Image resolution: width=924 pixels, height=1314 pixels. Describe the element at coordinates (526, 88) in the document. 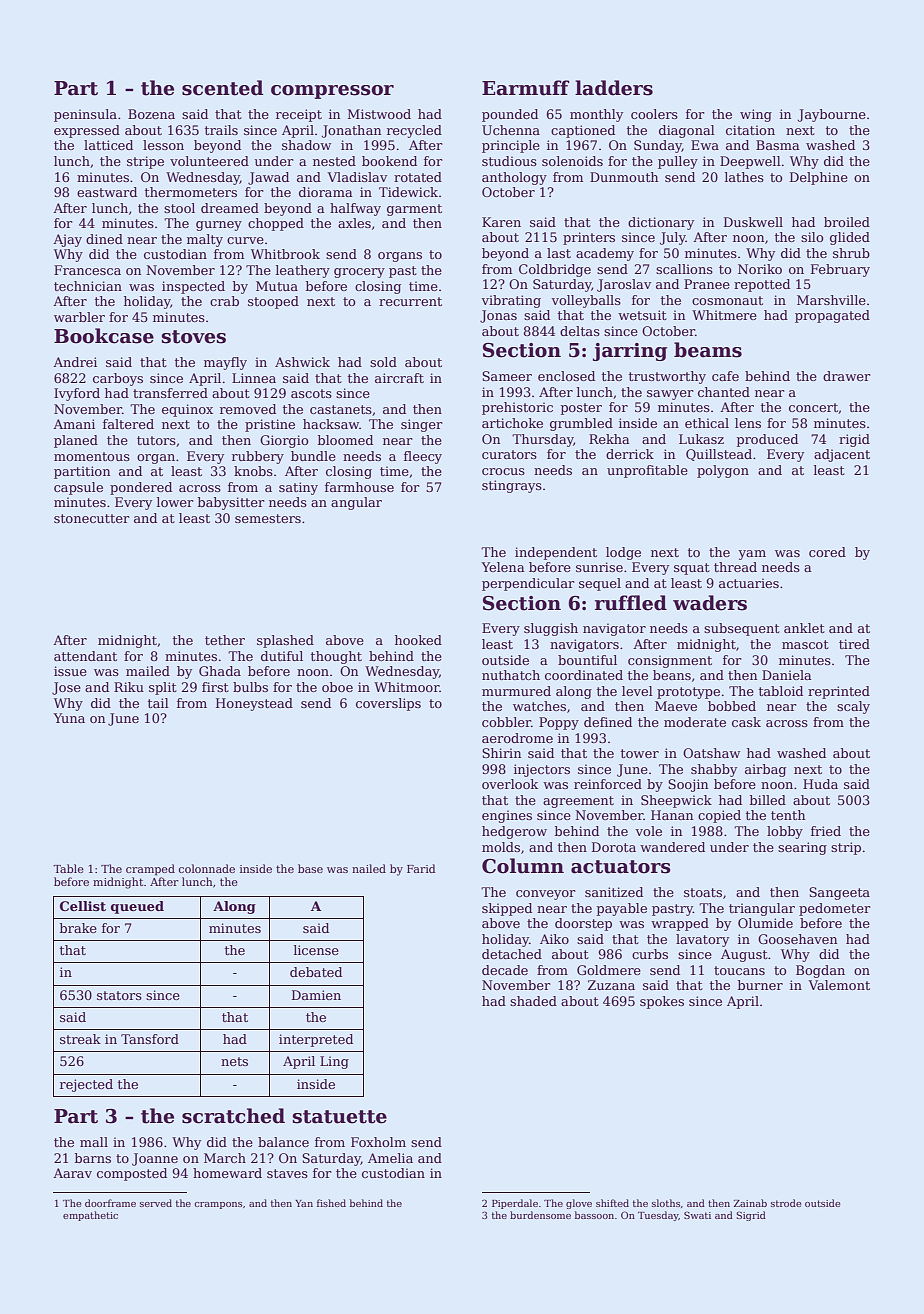

I see `Earmuff` at that location.
